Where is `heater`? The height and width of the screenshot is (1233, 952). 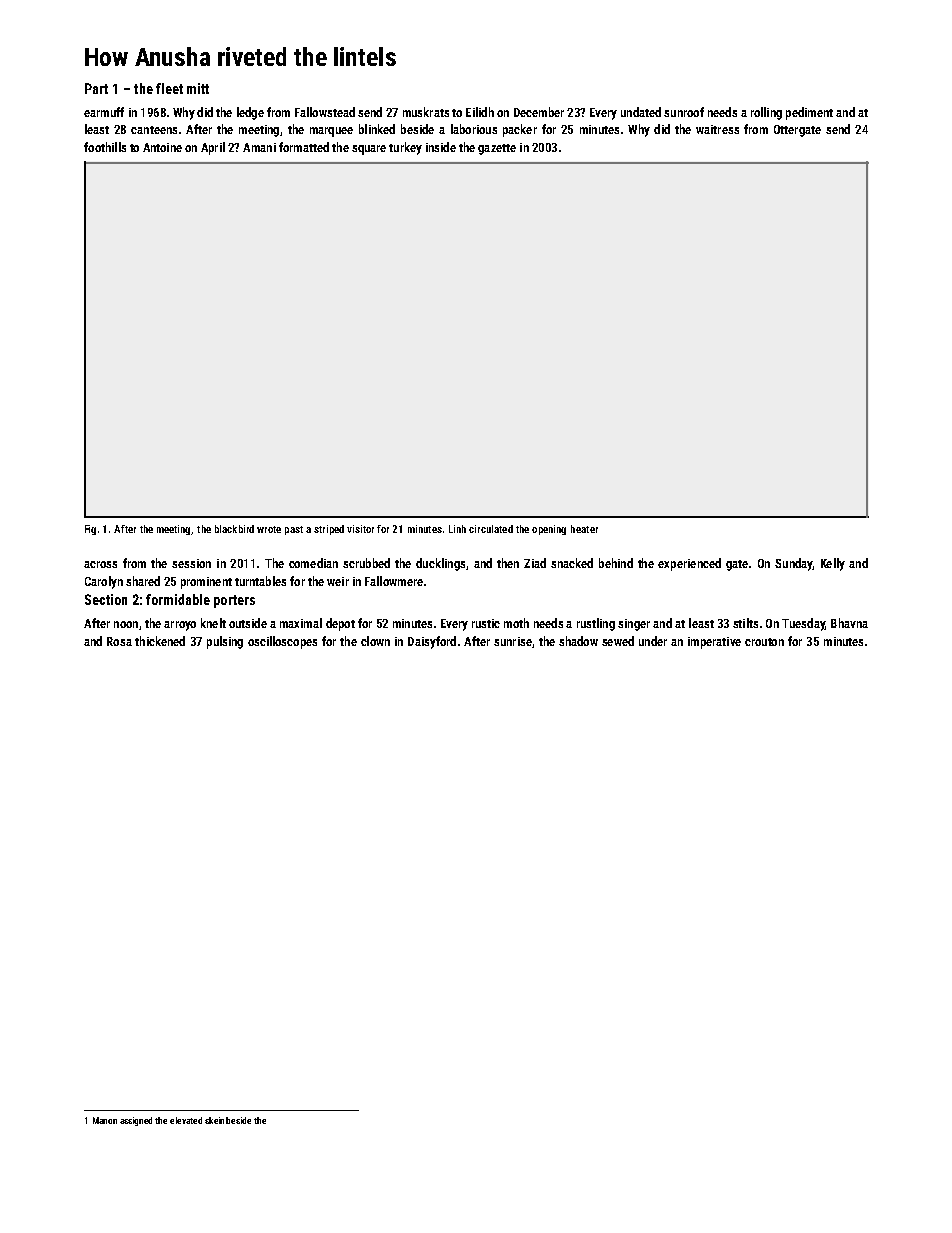
heater is located at coordinates (584, 529).
